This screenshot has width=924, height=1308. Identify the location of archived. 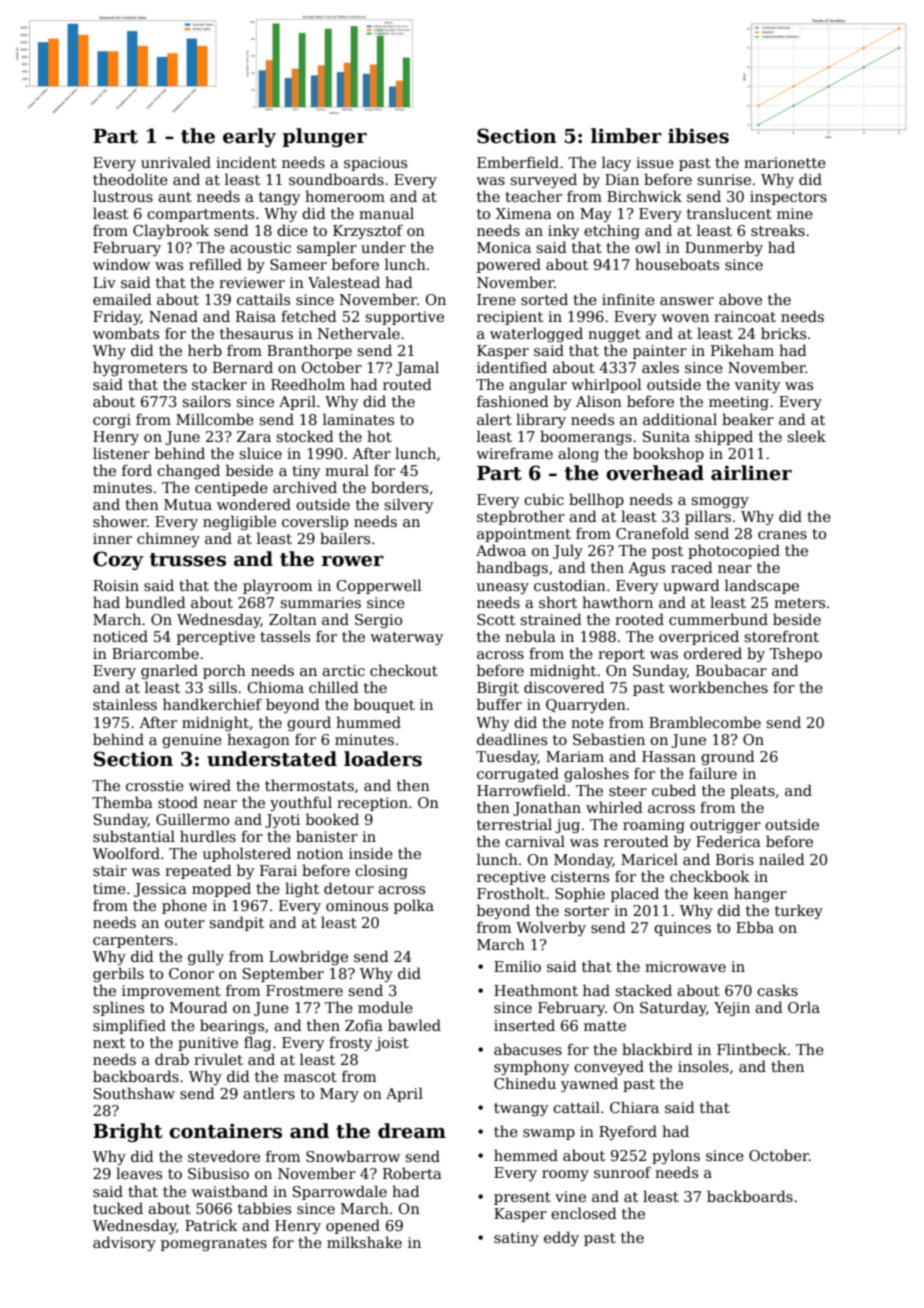
(305, 487).
